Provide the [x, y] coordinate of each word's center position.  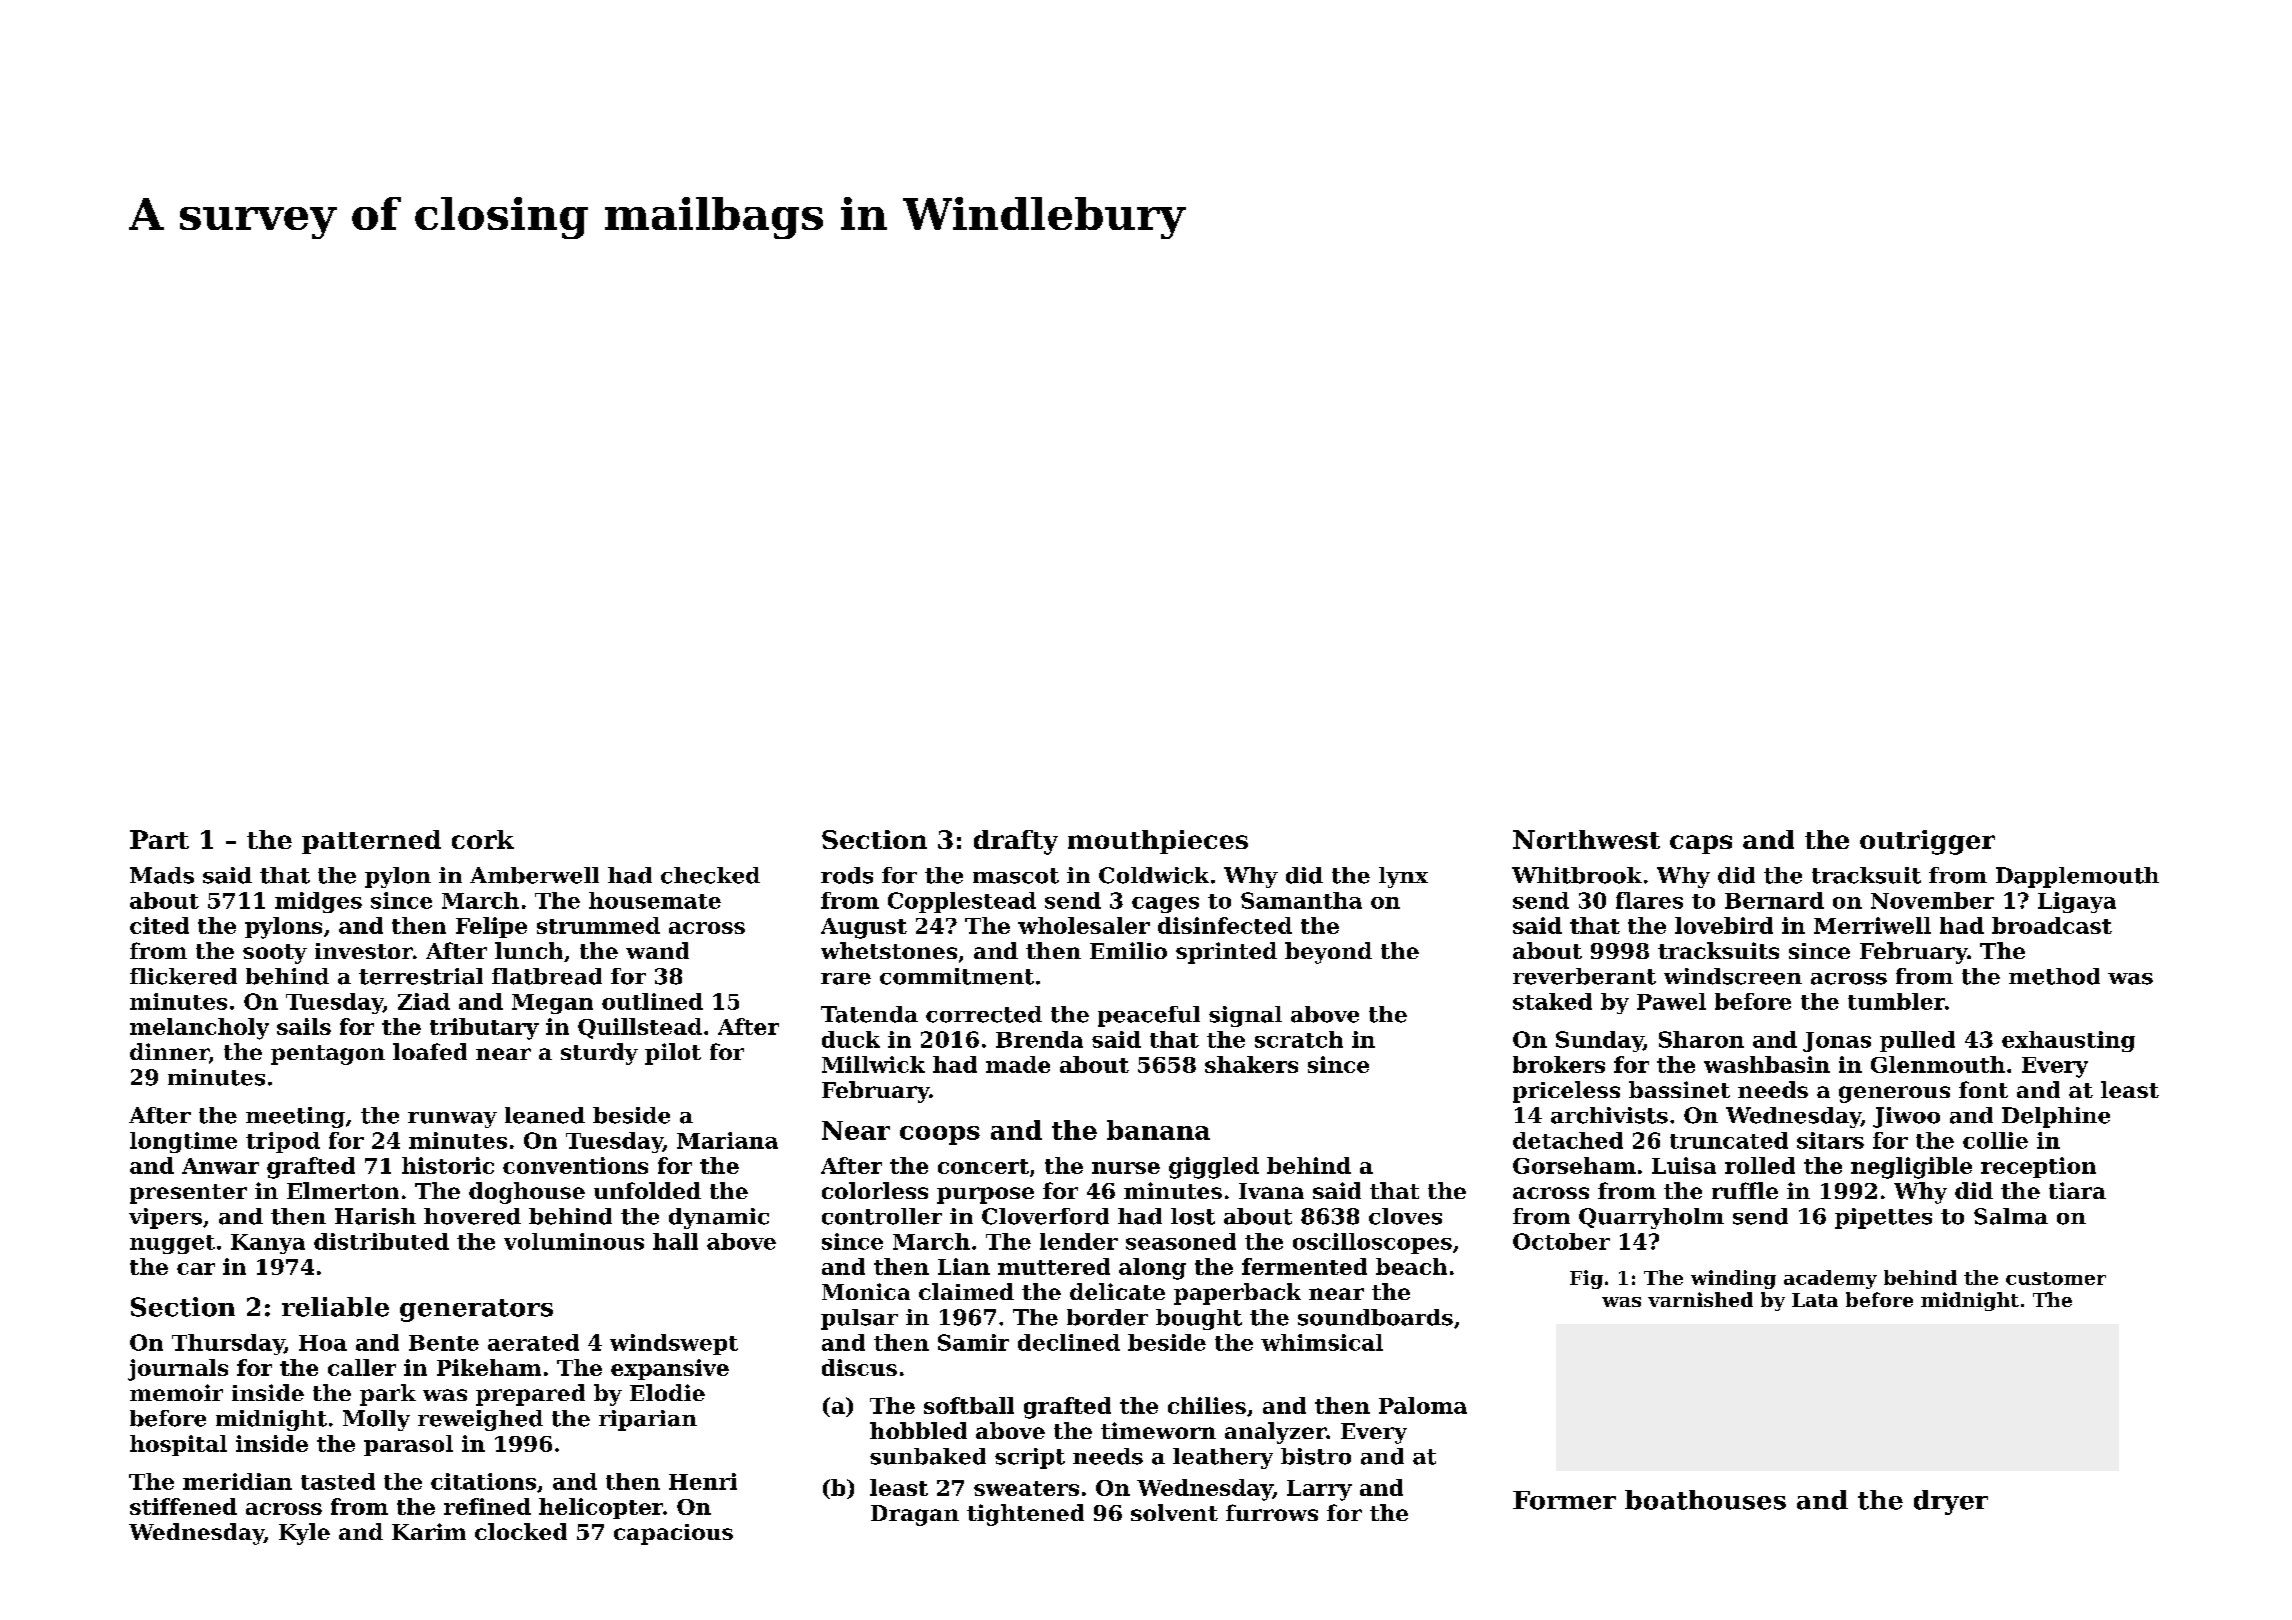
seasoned [1181, 1241]
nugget [172, 1244]
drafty [1016, 842]
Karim [429, 1531]
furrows [1272, 1512]
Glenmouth [1938, 1064]
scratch [1299, 1039]
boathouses [1705, 1500]
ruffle [1745, 1190]
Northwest [1586, 839]
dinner [169, 1051]
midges [318, 902]
